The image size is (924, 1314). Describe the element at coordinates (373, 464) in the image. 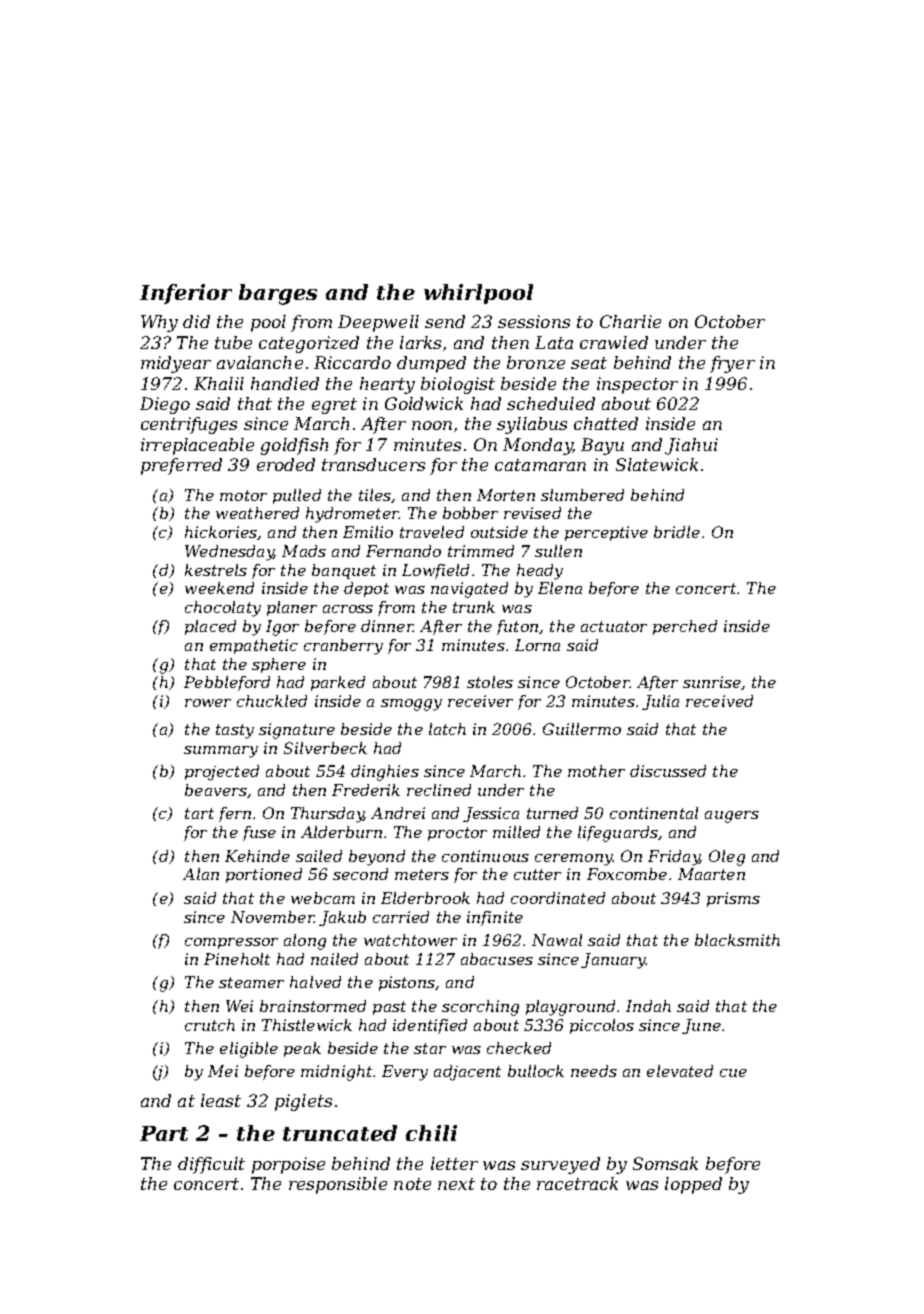

I see `transducers` at that location.
